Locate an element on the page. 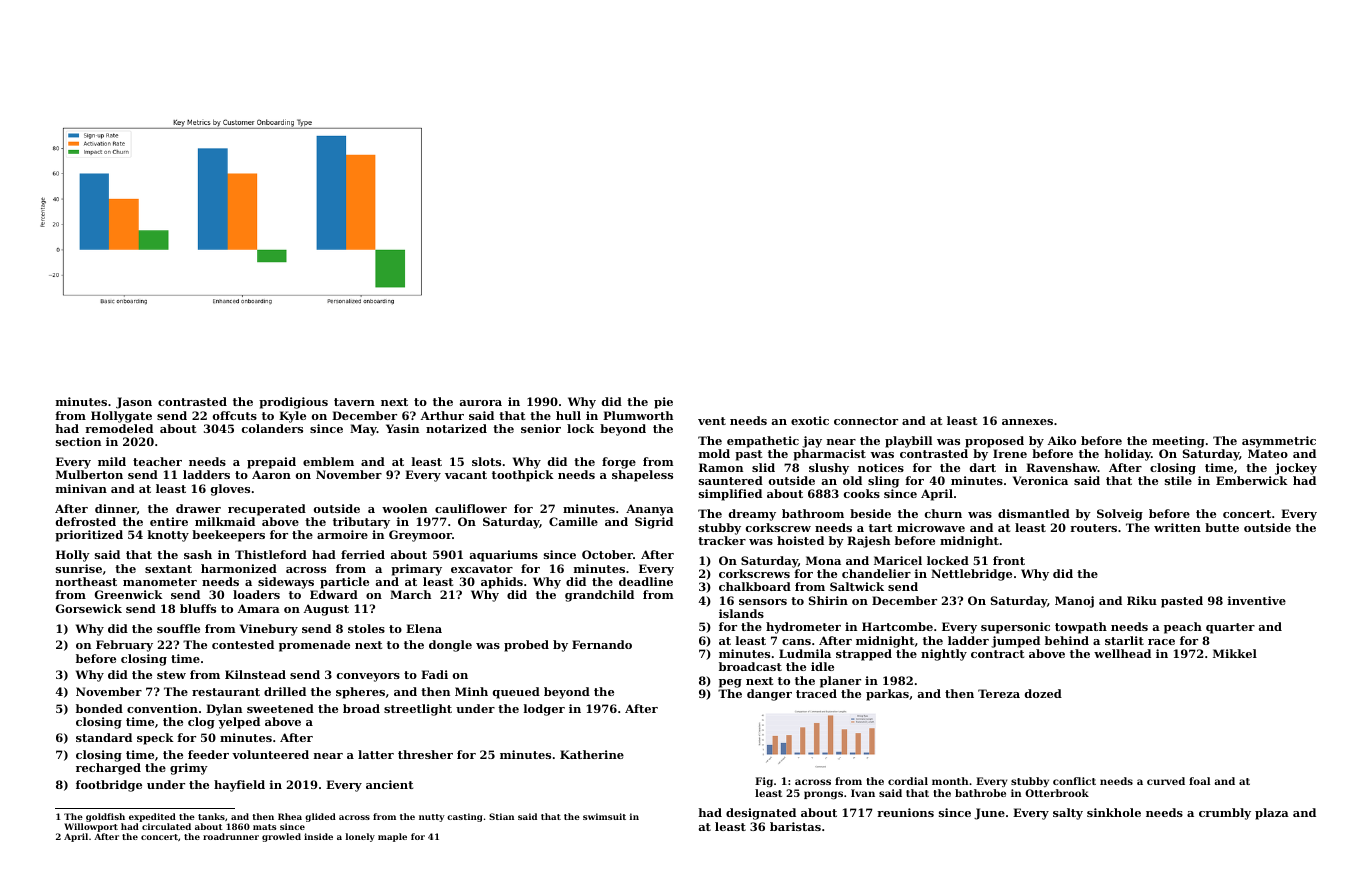 The height and width of the document is (887, 1372). routers is located at coordinates (1093, 528).
